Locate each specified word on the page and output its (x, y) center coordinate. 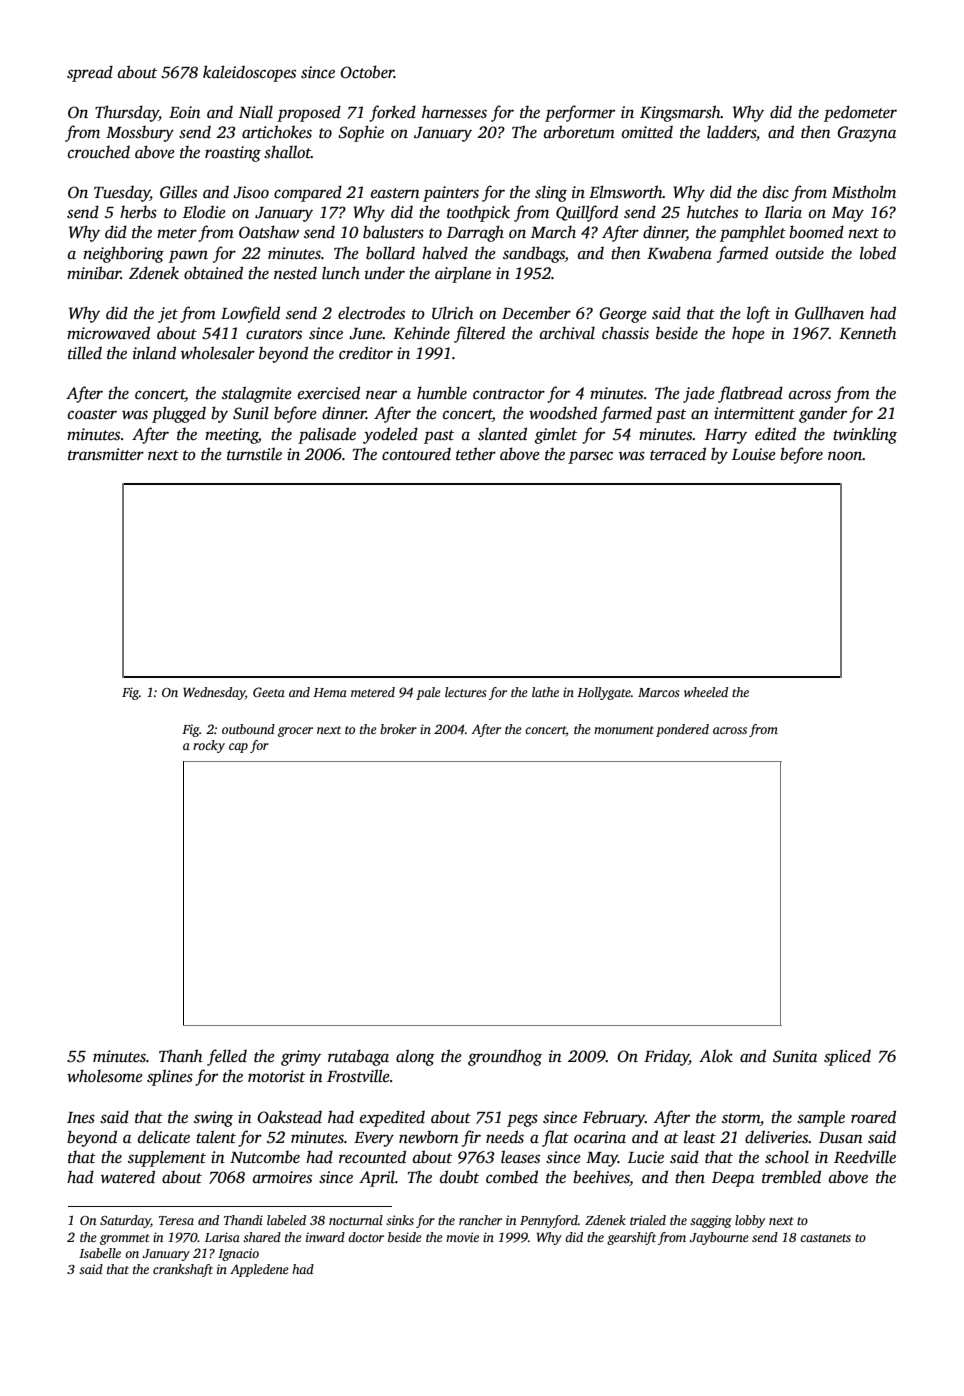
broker (398, 729)
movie (462, 1237)
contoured (416, 454)
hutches (712, 212)
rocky (209, 746)
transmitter (106, 454)
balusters (393, 232)
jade (699, 394)
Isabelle (100, 1253)
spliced (847, 1057)
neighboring (123, 254)
